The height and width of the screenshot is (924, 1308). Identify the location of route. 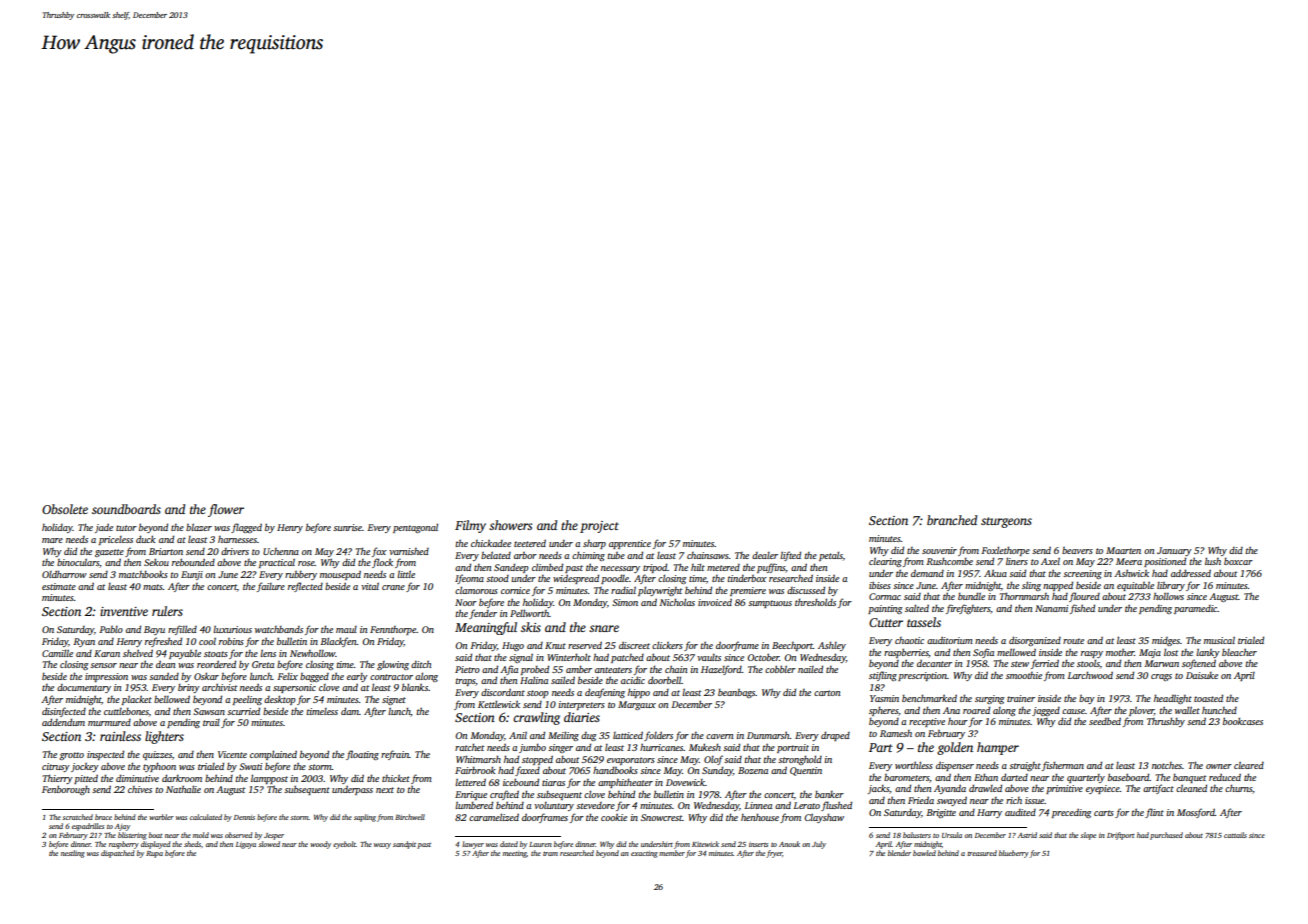
(1073, 641).
